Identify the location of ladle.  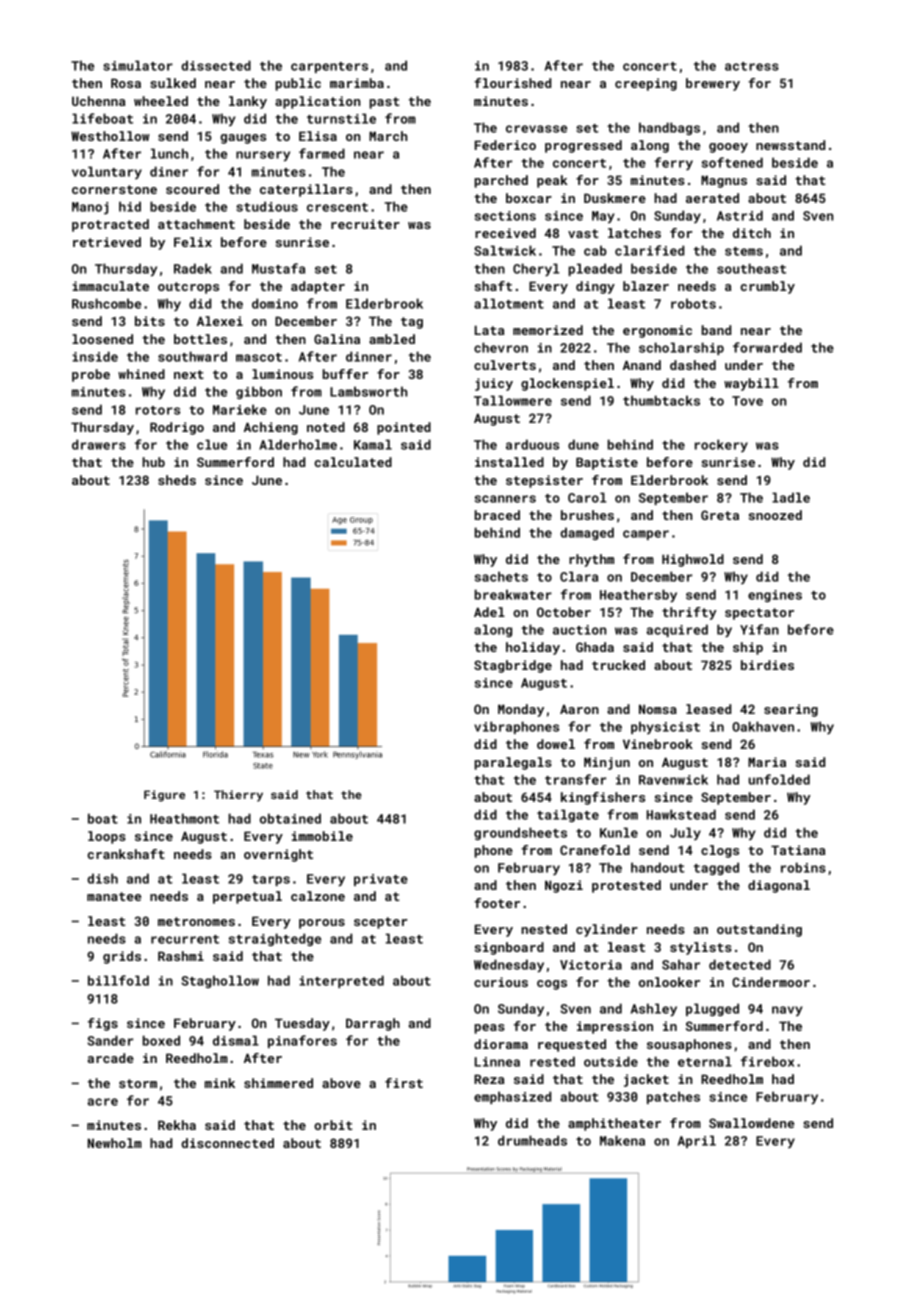
(791, 497).
